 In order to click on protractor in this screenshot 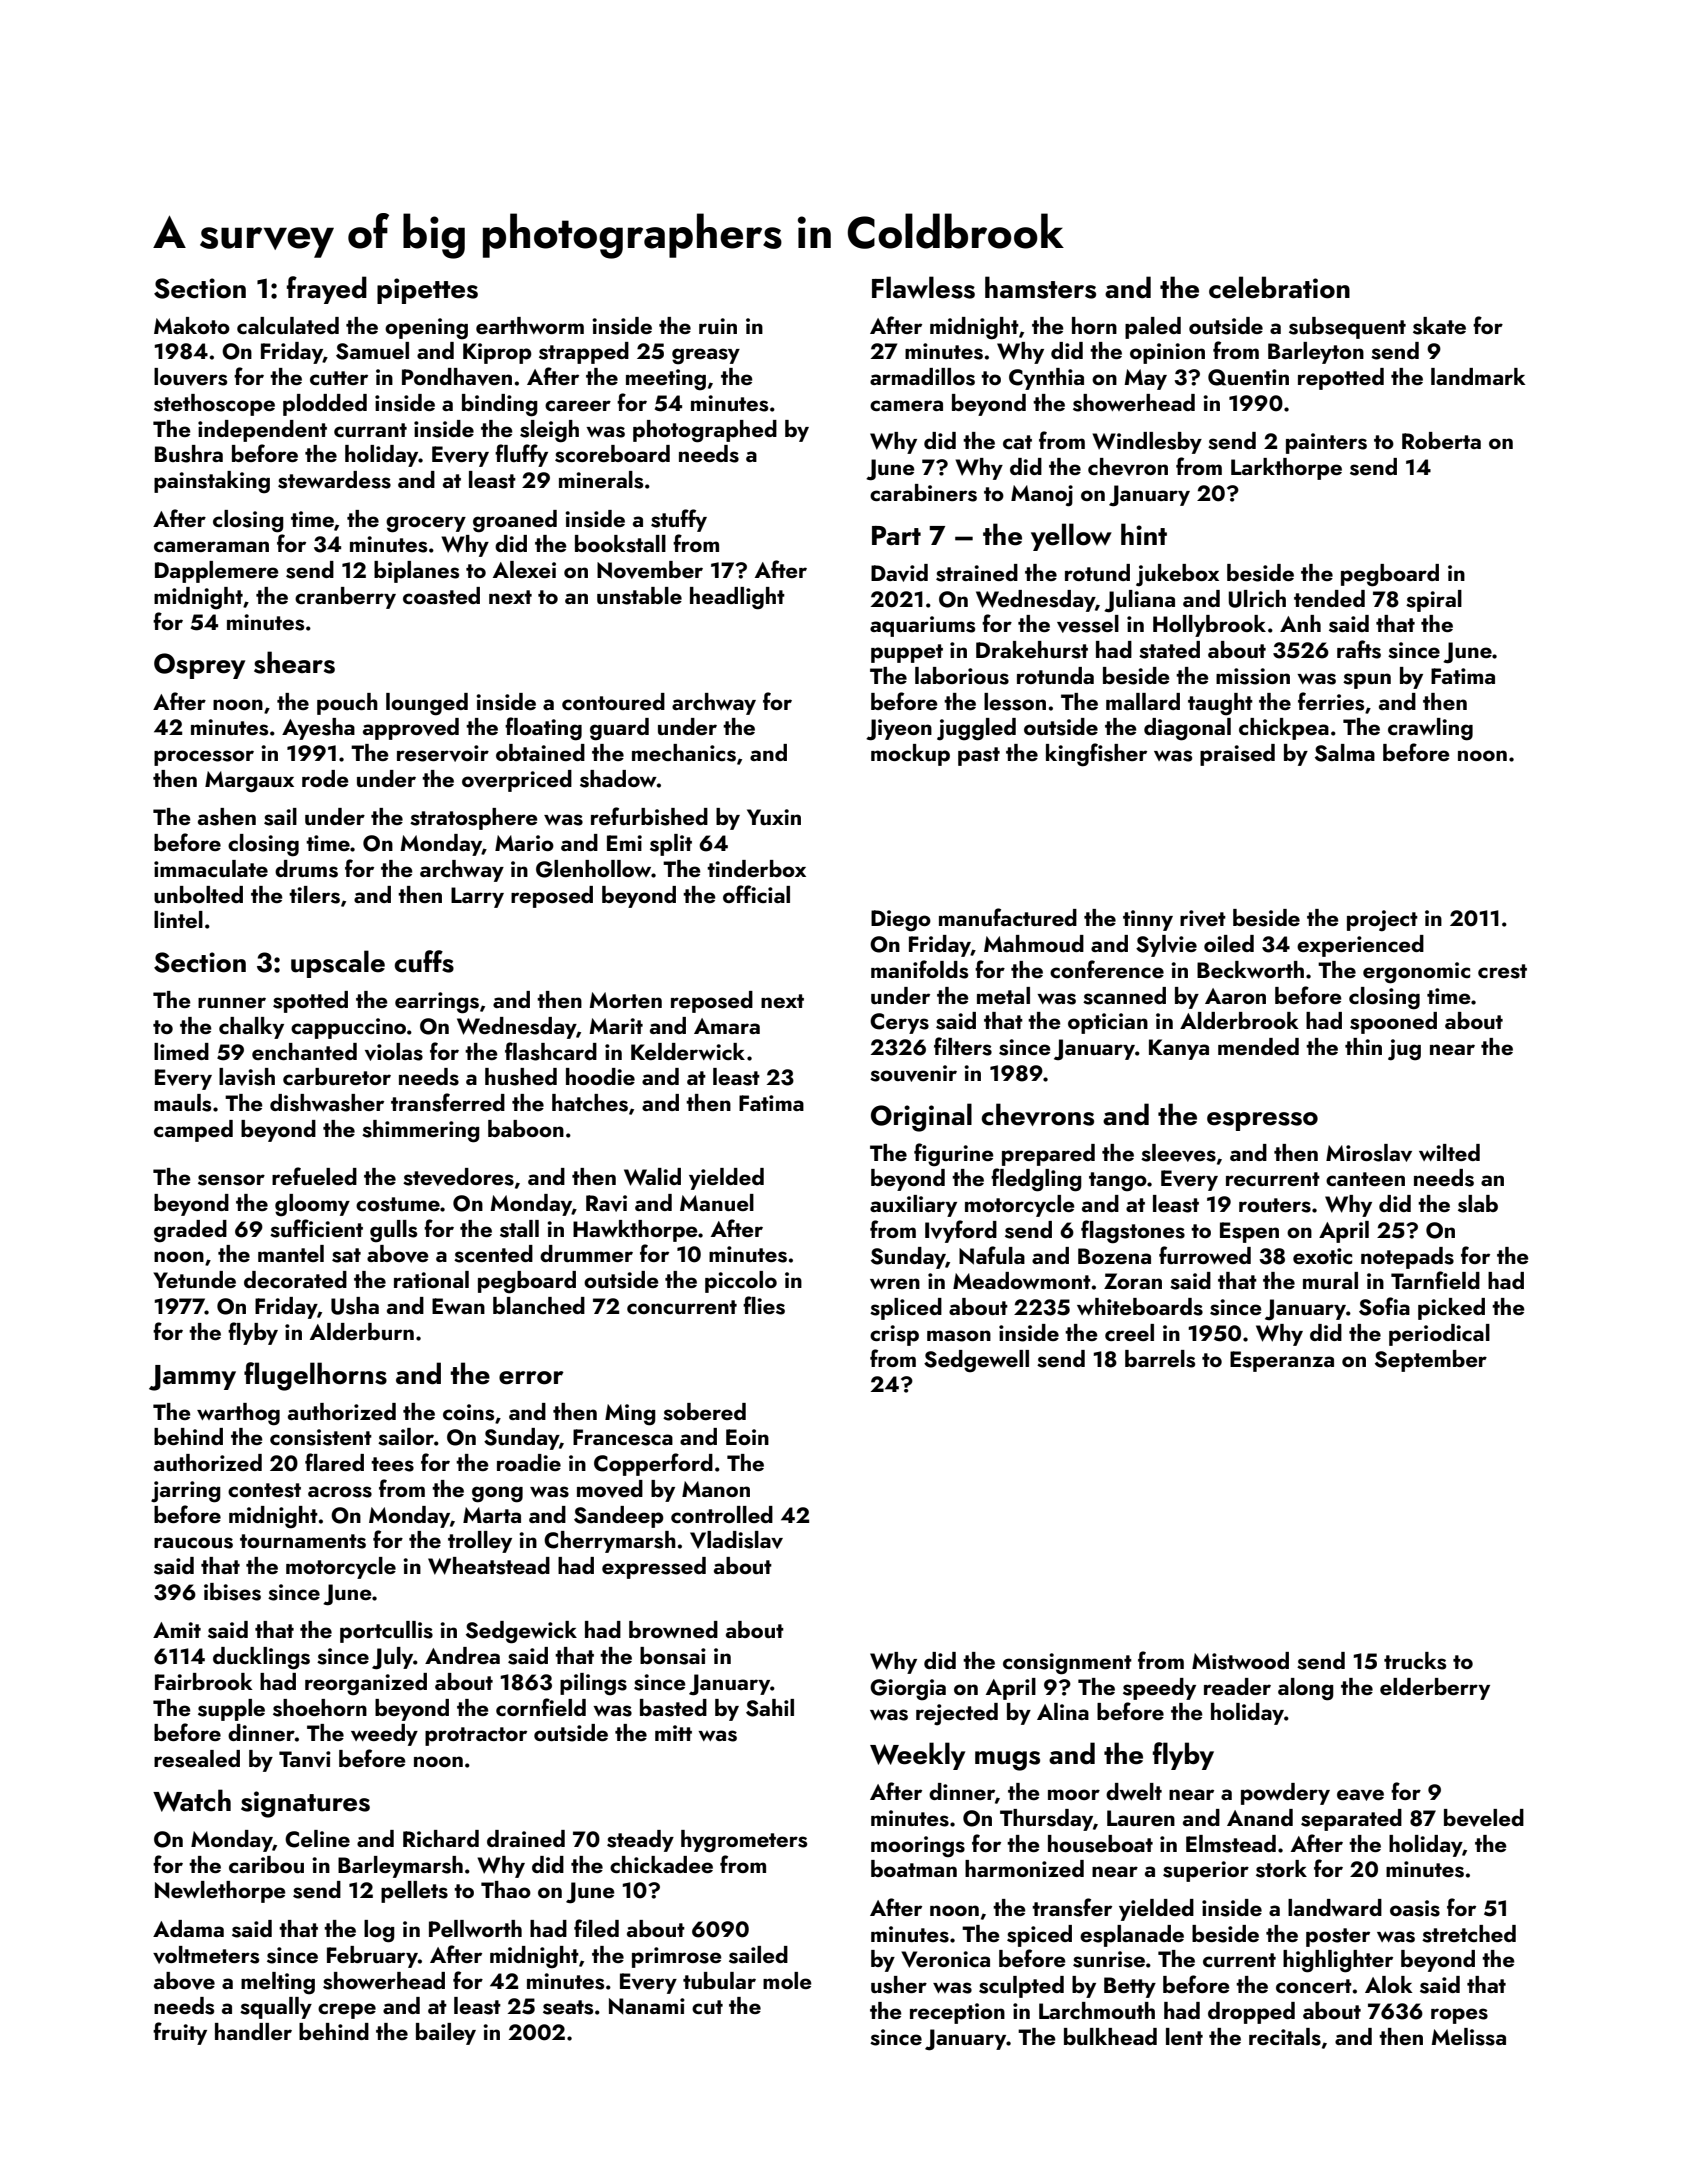, I will do `click(476, 1736)`.
